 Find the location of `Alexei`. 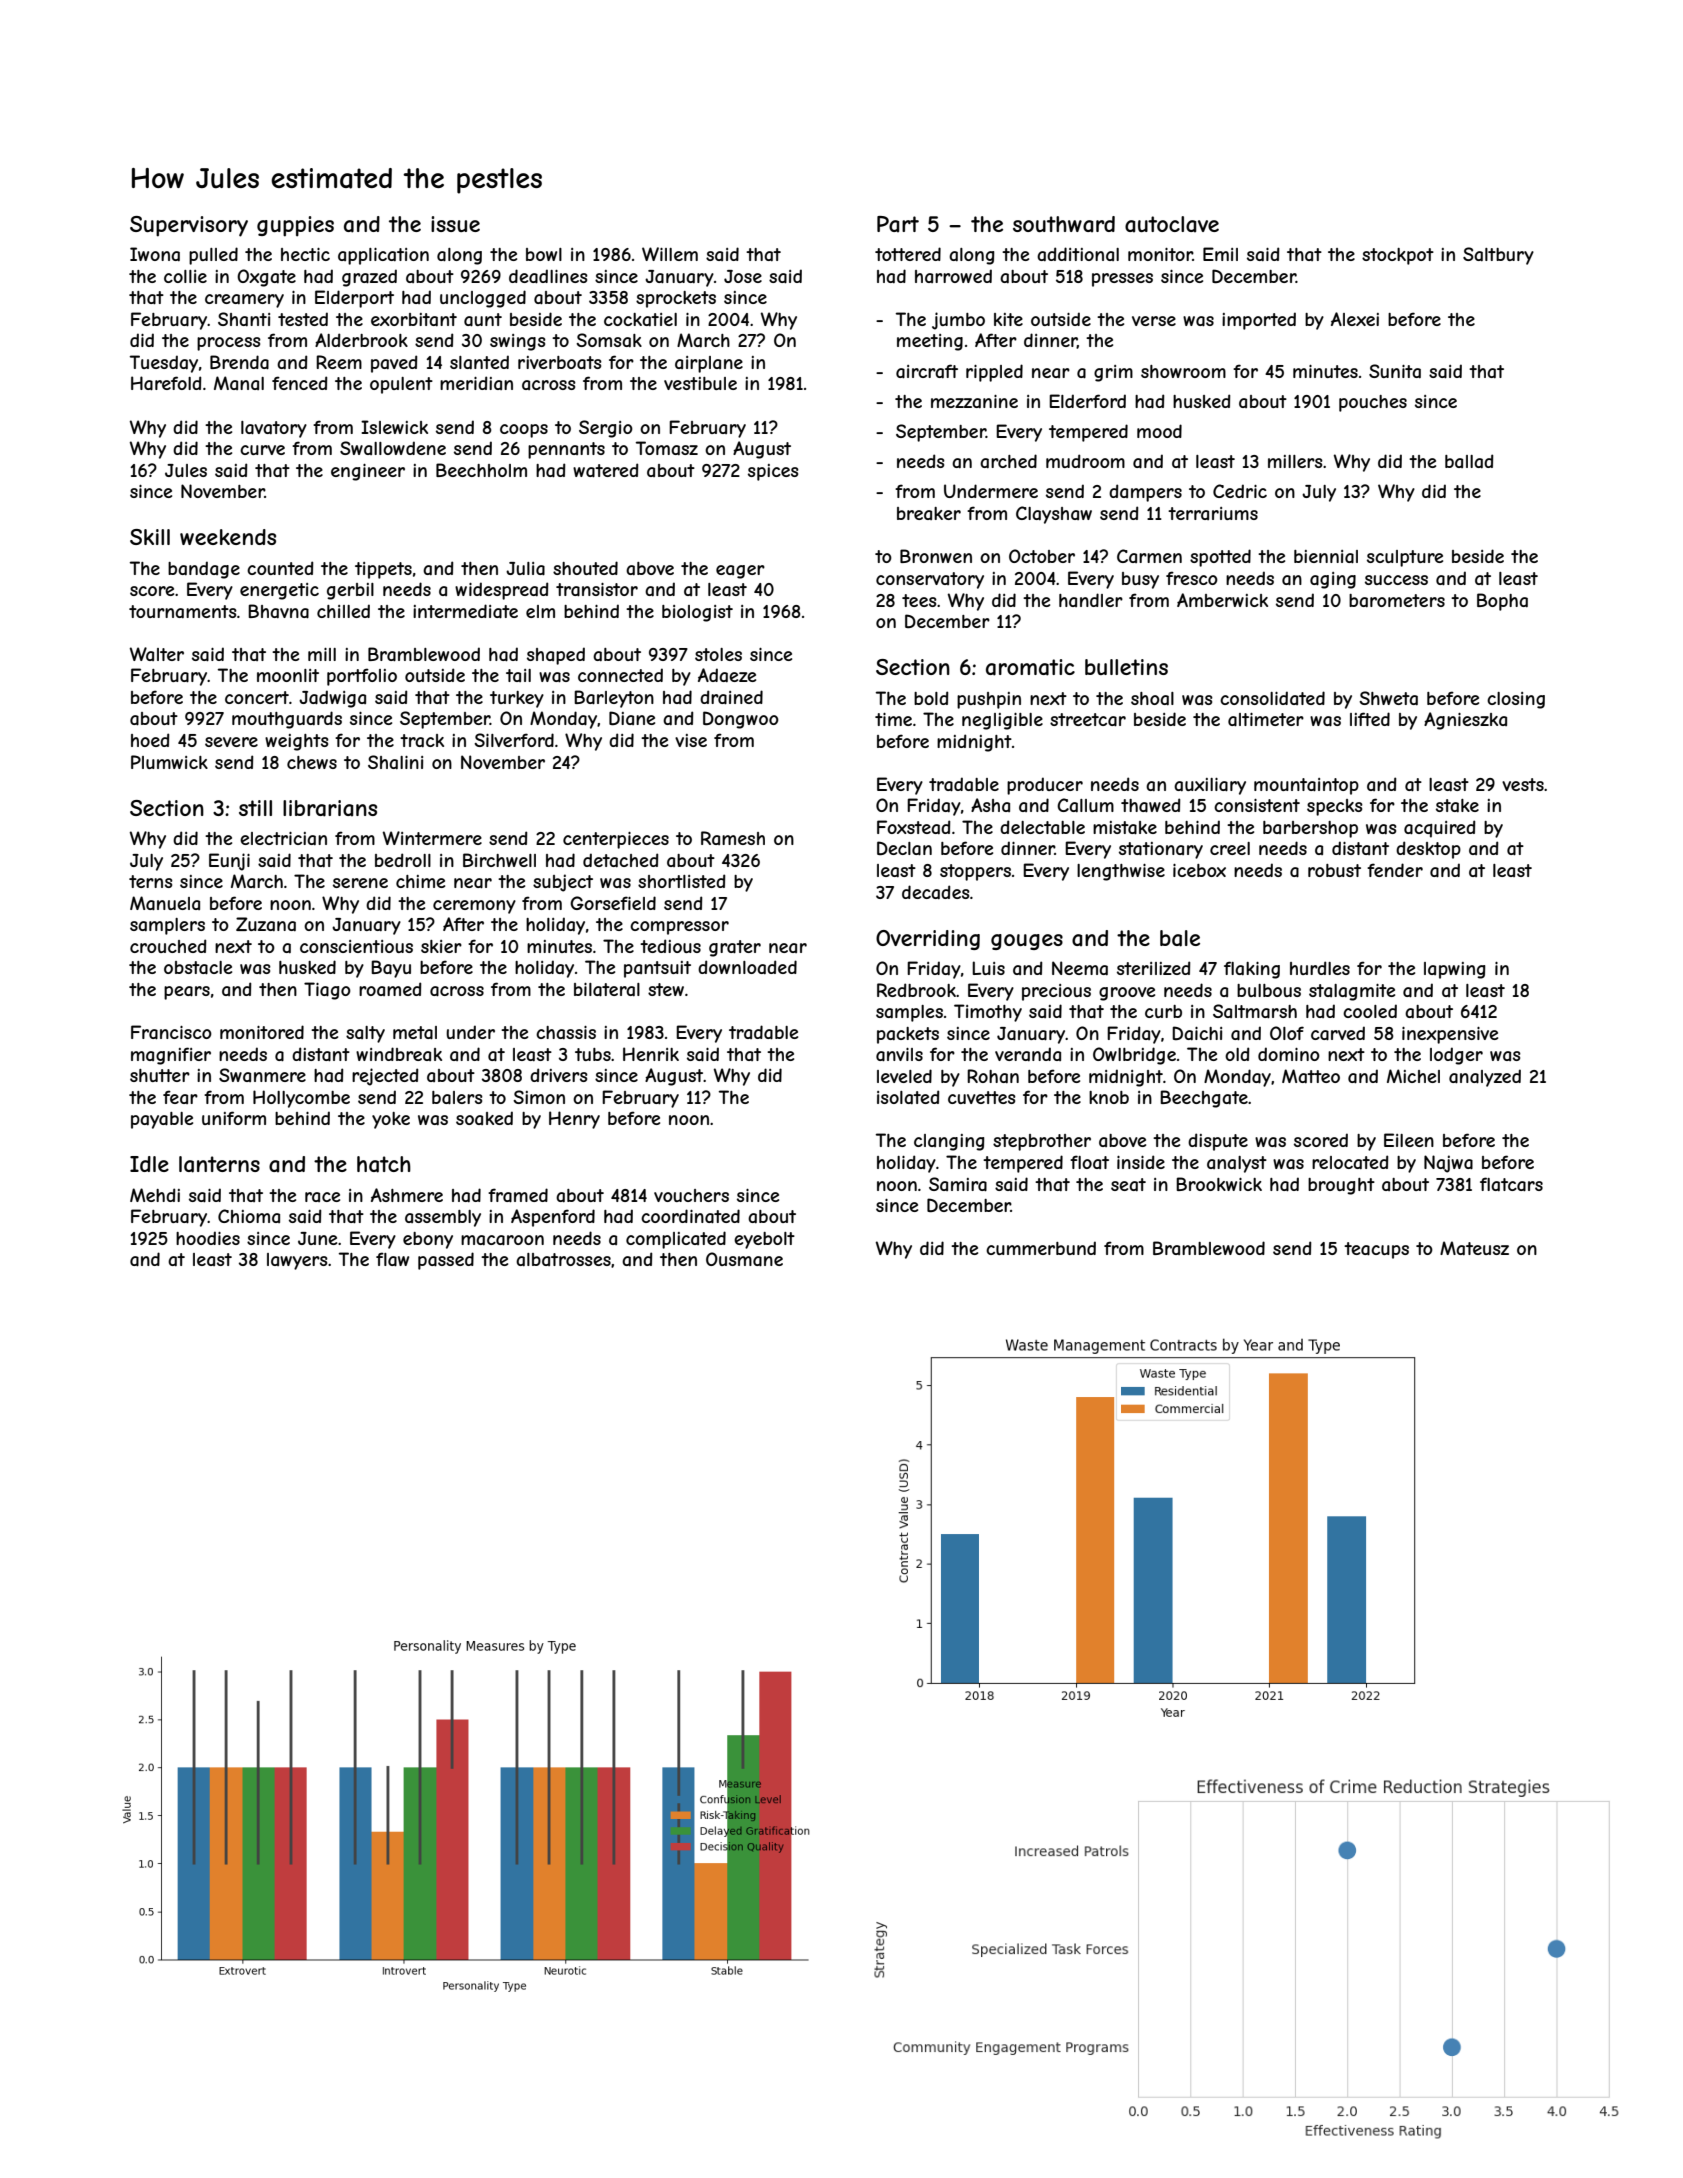

Alexei is located at coordinates (1355, 319).
